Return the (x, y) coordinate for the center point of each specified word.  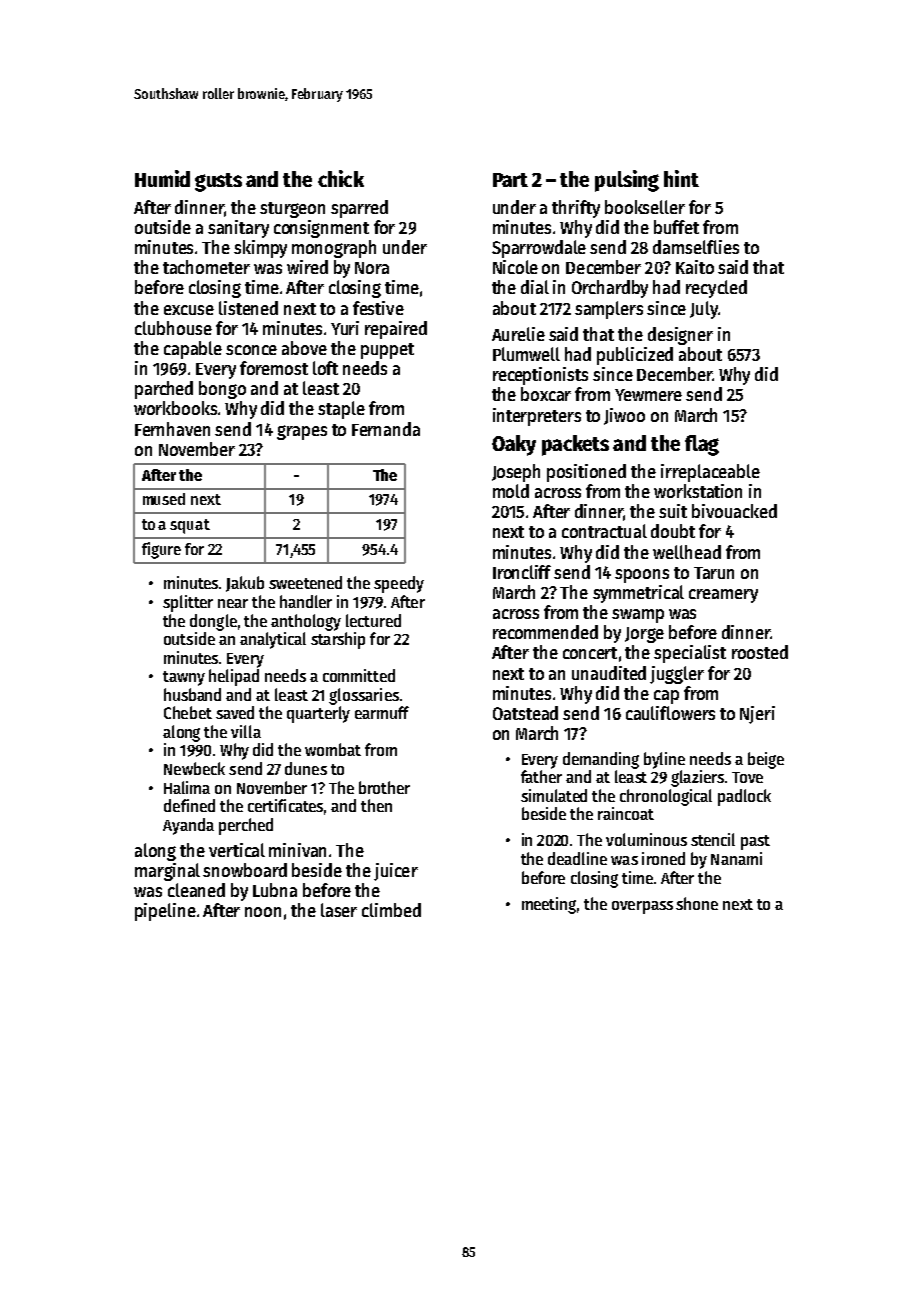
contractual (604, 531)
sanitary (238, 229)
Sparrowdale (539, 249)
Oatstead (525, 713)
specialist (690, 654)
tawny (184, 678)
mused (164, 499)
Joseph (516, 473)
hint (681, 178)
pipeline (165, 912)
